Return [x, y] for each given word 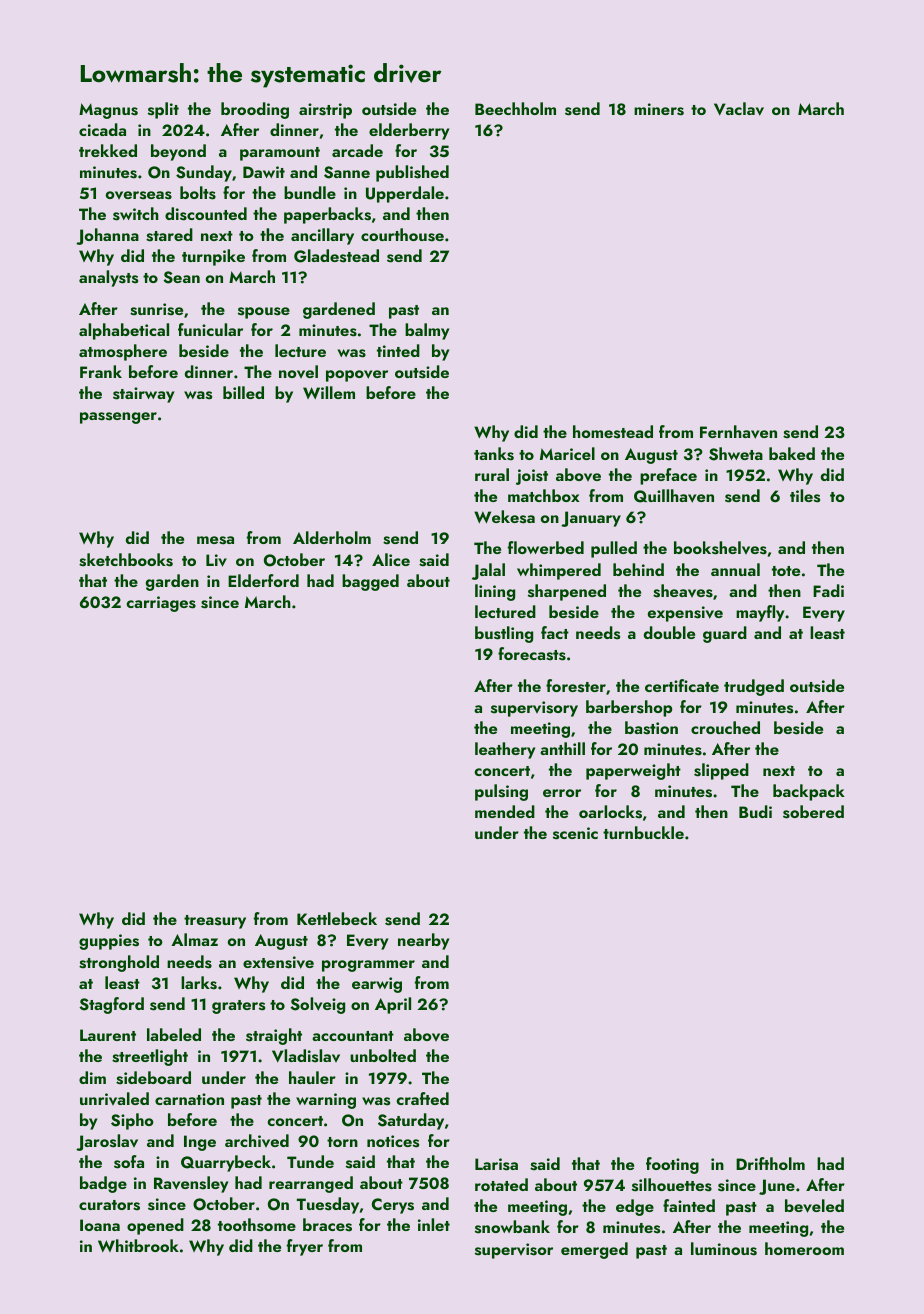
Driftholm [770, 1163]
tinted [398, 350]
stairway [143, 395]
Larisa [496, 1164]
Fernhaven [738, 432]
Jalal [488, 571]
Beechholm [515, 108]
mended [505, 811]
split [163, 110]
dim [92, 1077]
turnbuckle [643, 832]
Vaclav [739, 109]
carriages [161, 604]
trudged [754, 687]
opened [155, 1226]
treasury [215, 922]
